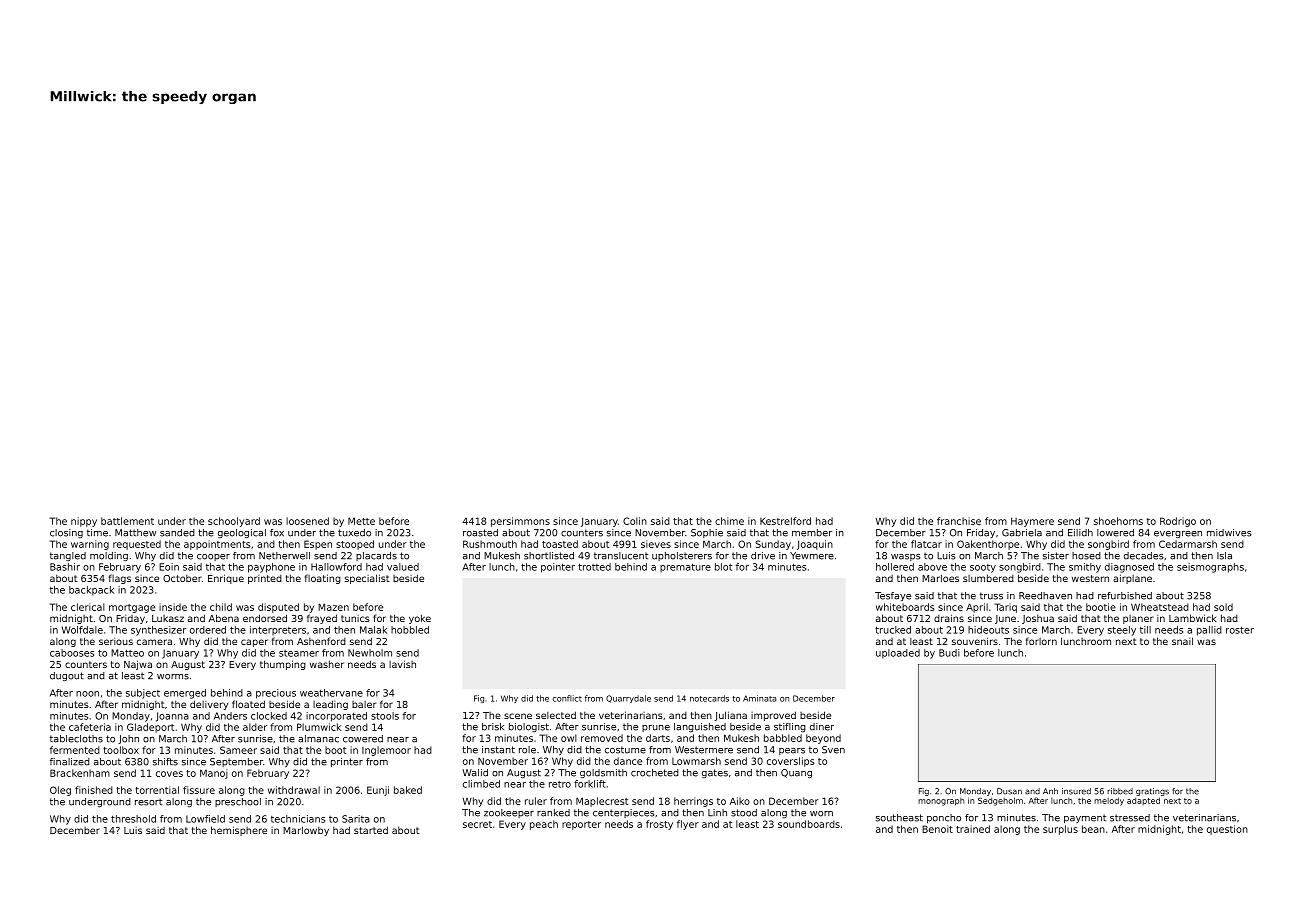  I want to click on Brackenham, so click(80, 773).
